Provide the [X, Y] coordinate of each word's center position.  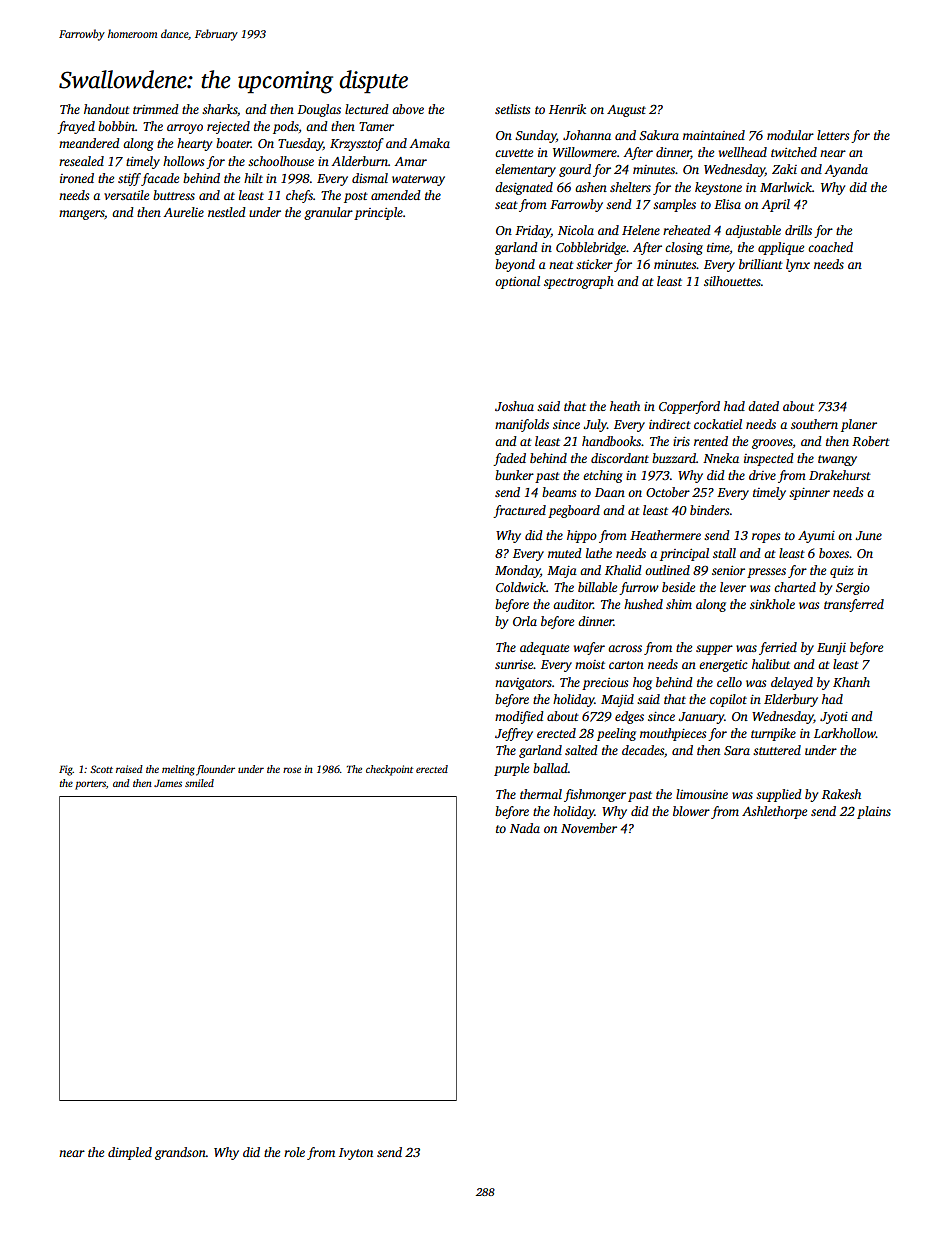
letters [833, 135]
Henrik [567, 109]
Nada [525, 828]
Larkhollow [845, 733]
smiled [199, 783]
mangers [81, 215]
